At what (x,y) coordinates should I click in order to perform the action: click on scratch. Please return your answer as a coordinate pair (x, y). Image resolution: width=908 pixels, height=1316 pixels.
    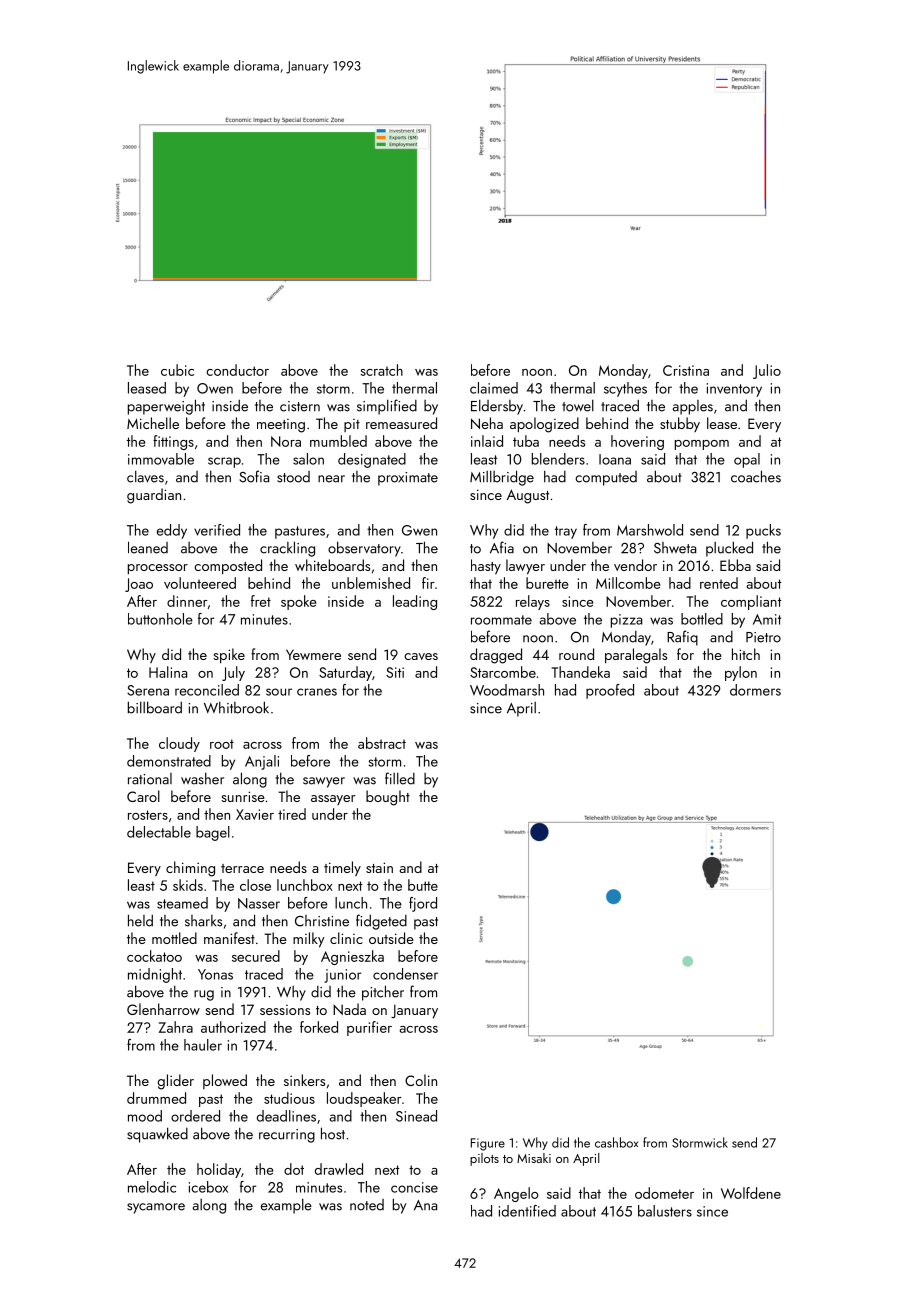
    Looking at the image, I should click on (381, 370).
